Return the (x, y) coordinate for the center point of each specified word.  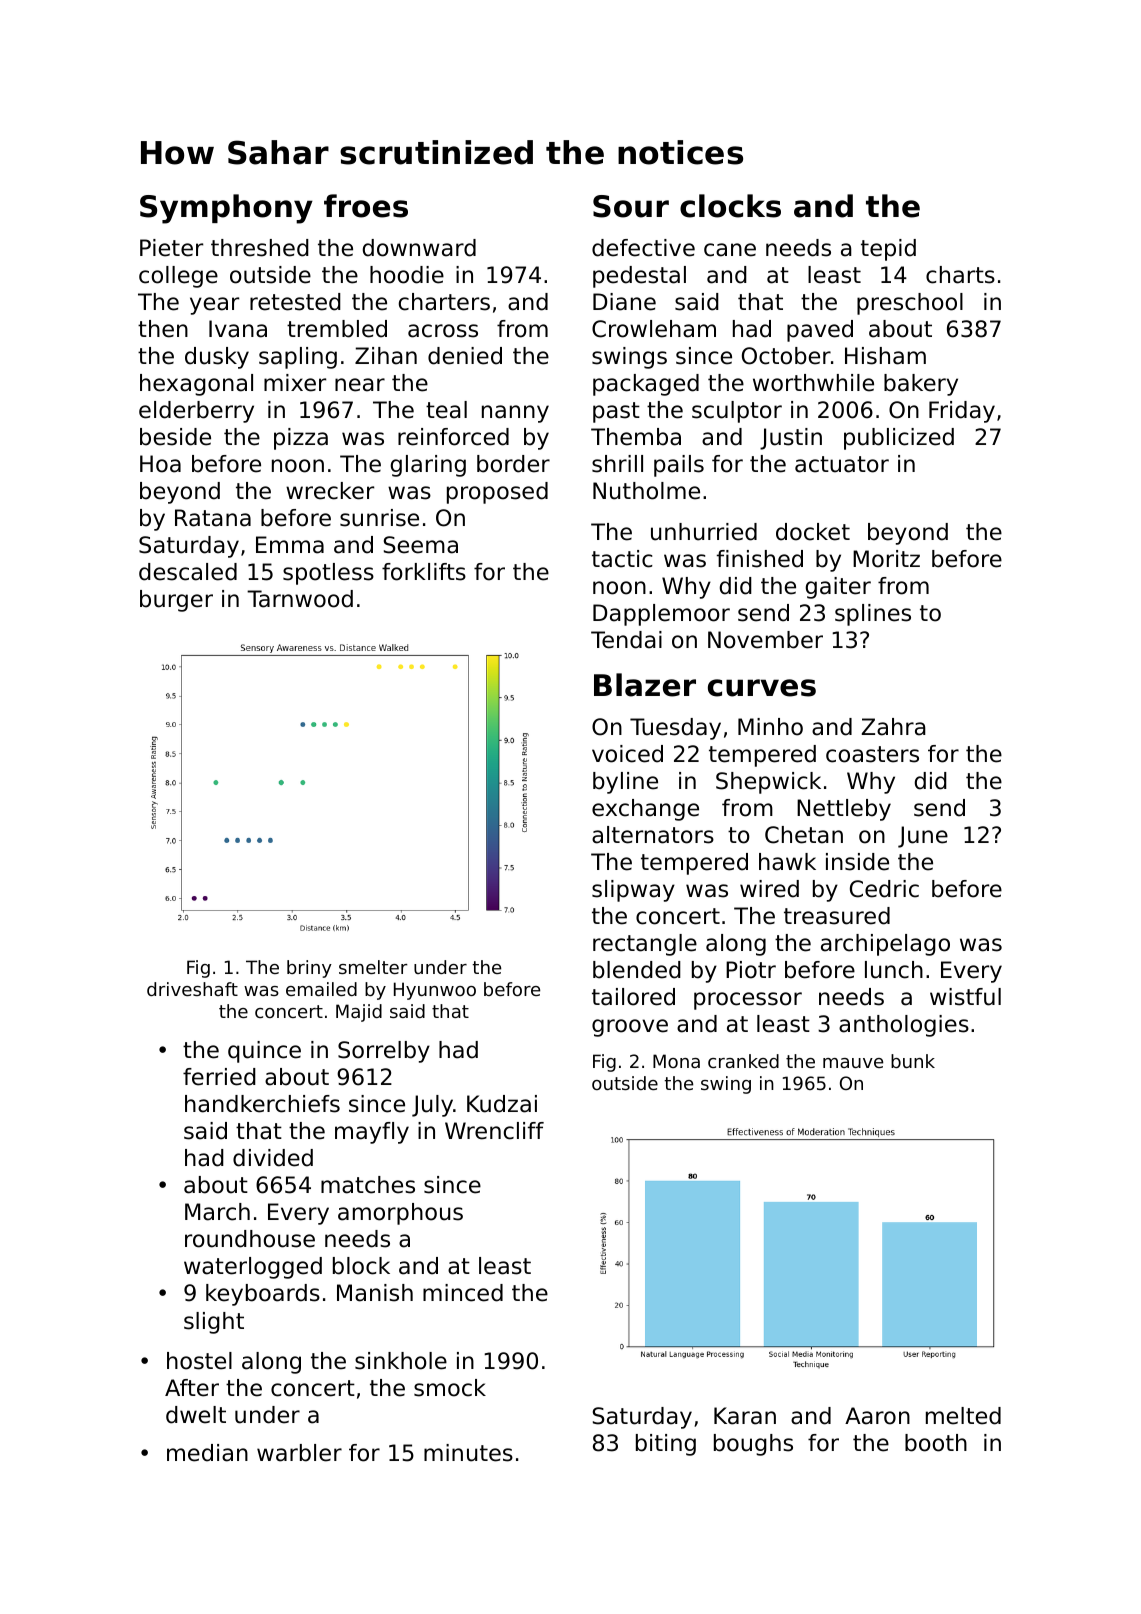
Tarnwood (300, 599)
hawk (787, 862)
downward (419, 248)
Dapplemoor (661, 615)
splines (873, 615)
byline (625, 783)
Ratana (213, 518)
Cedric (884, 889)
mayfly (372, 1133)
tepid (888, 250)
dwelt (196, 1415)
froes (366, 206)
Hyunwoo (435, 991)
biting (666, 1445)
